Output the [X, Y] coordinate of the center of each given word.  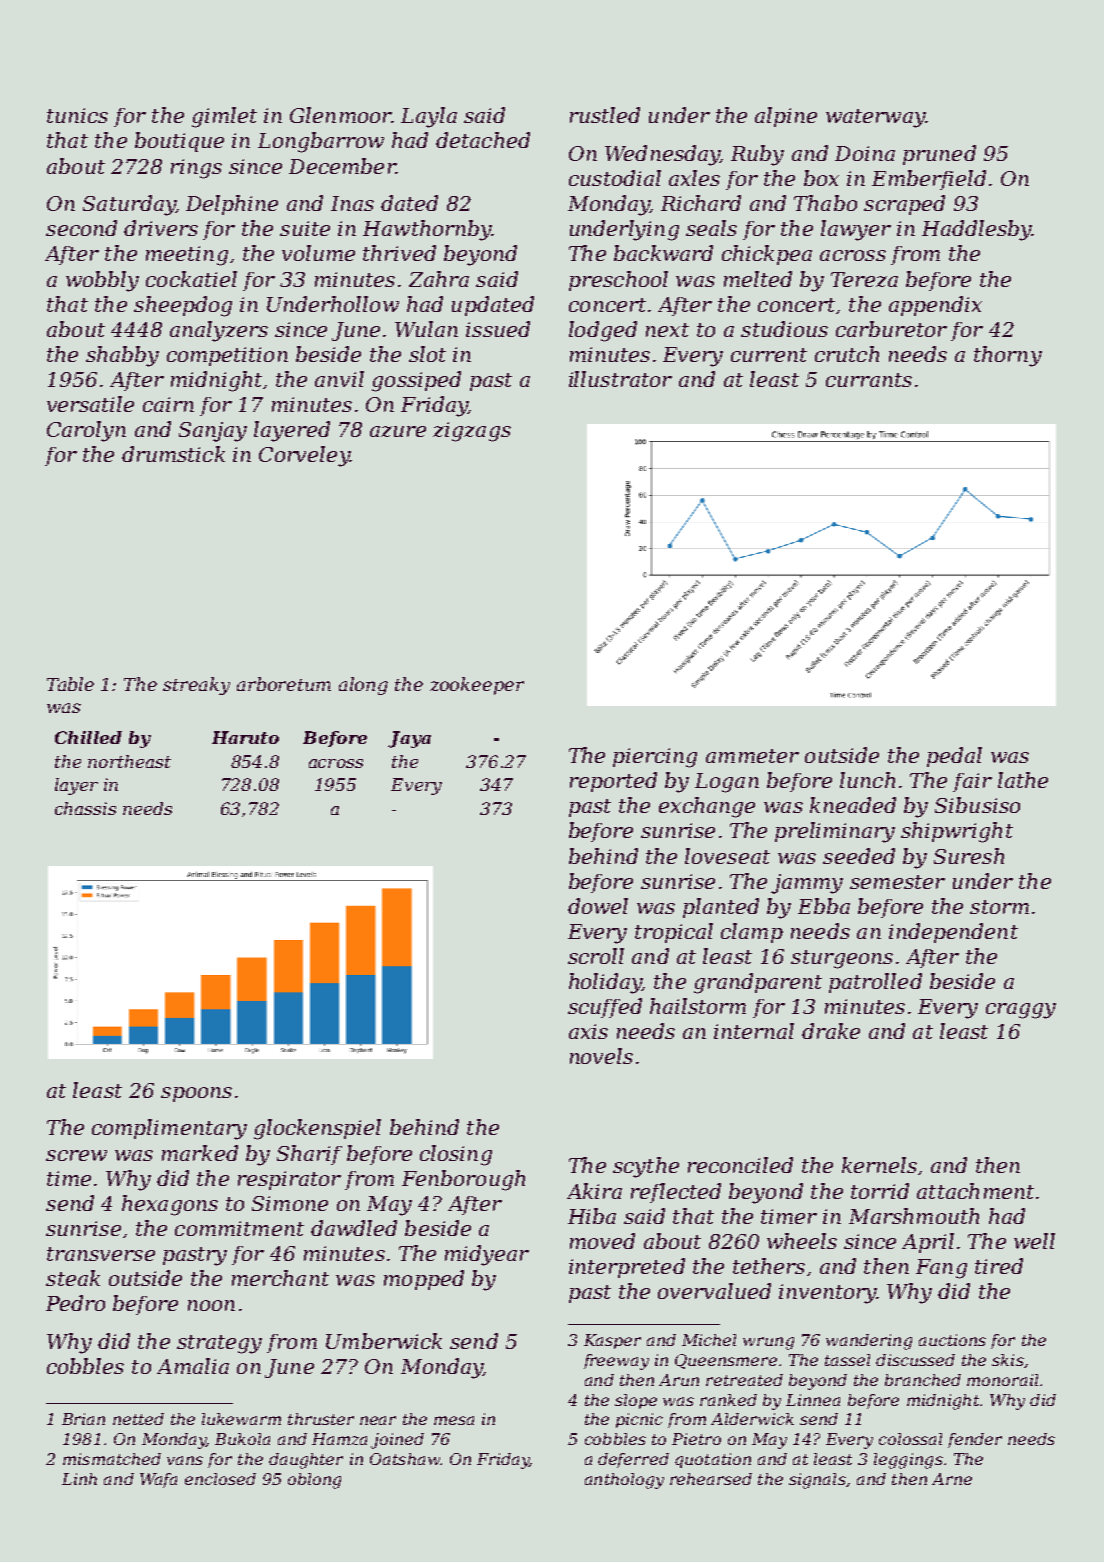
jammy [807, 884]
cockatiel [191, 279]
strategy [219, 1344]
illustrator [620, 379]
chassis [85, 808]
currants [869, 380]
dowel [598, 906]
